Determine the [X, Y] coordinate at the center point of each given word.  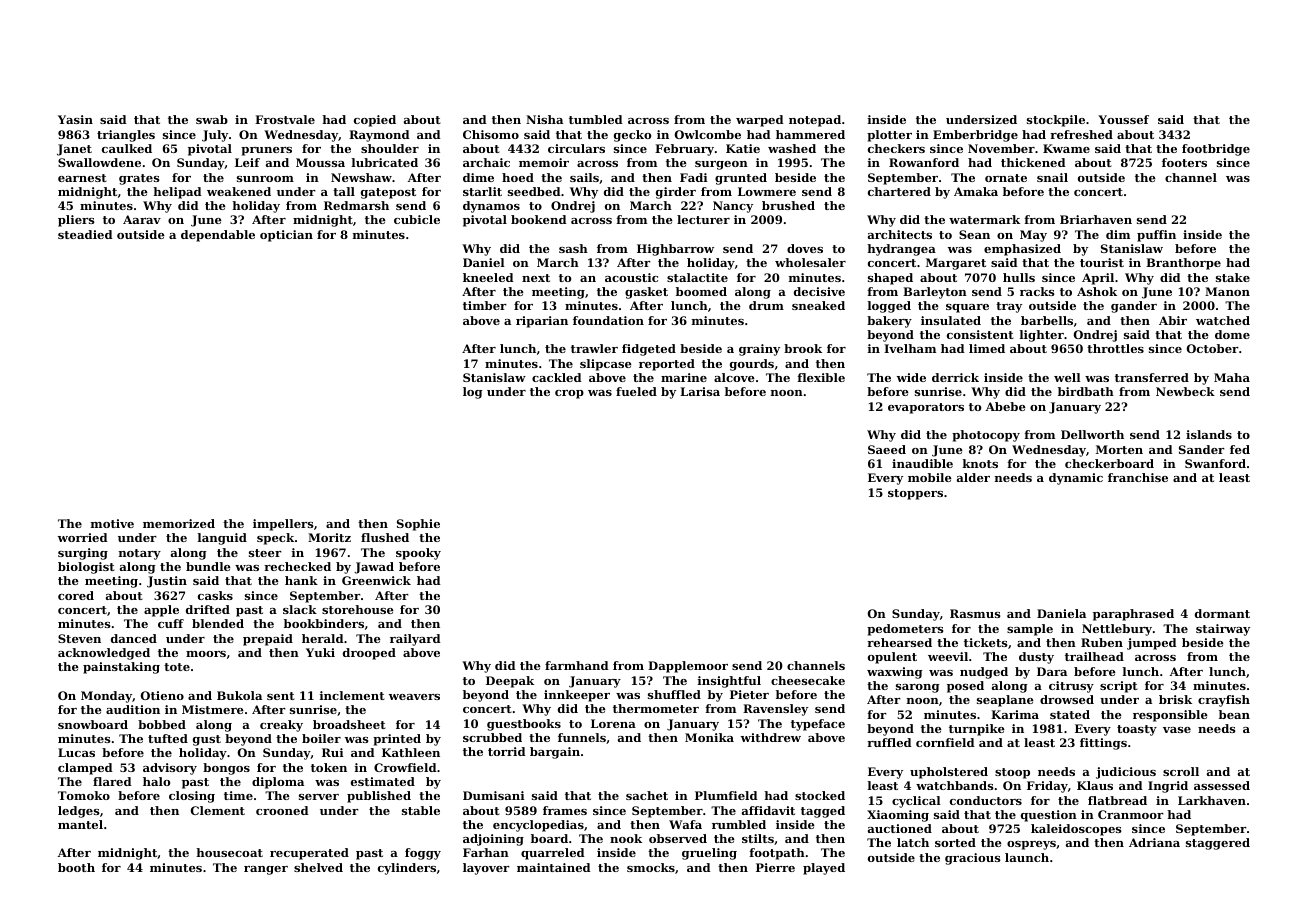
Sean [974, 234]
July [215, 136]
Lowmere [767, 191]
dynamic [1076, 479]
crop [569, 394]
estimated [383, 781]
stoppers [915, 494]
